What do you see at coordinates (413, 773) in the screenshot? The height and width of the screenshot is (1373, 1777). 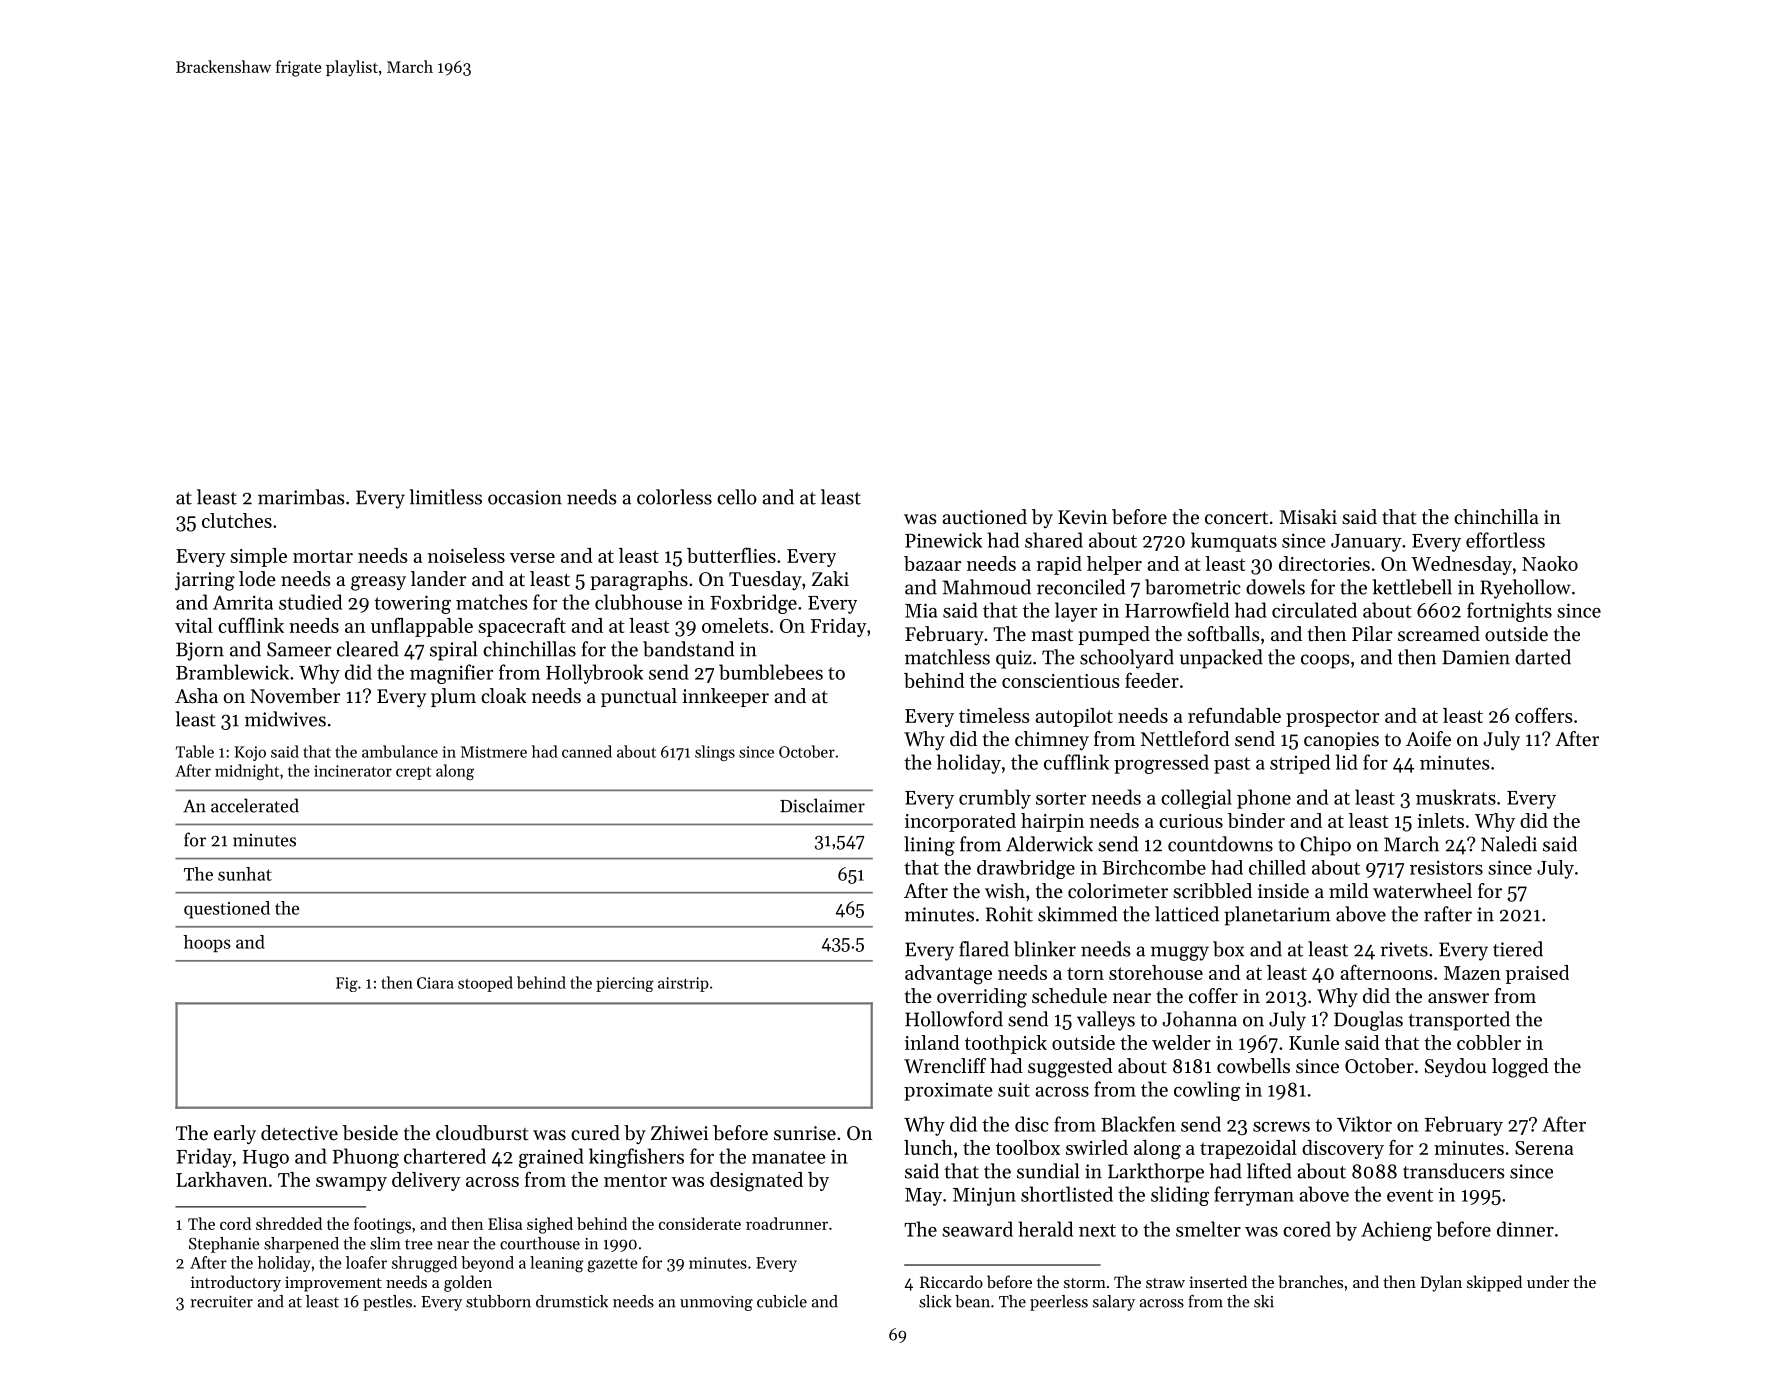 I see `crept` at bounding box center [413, 773].
